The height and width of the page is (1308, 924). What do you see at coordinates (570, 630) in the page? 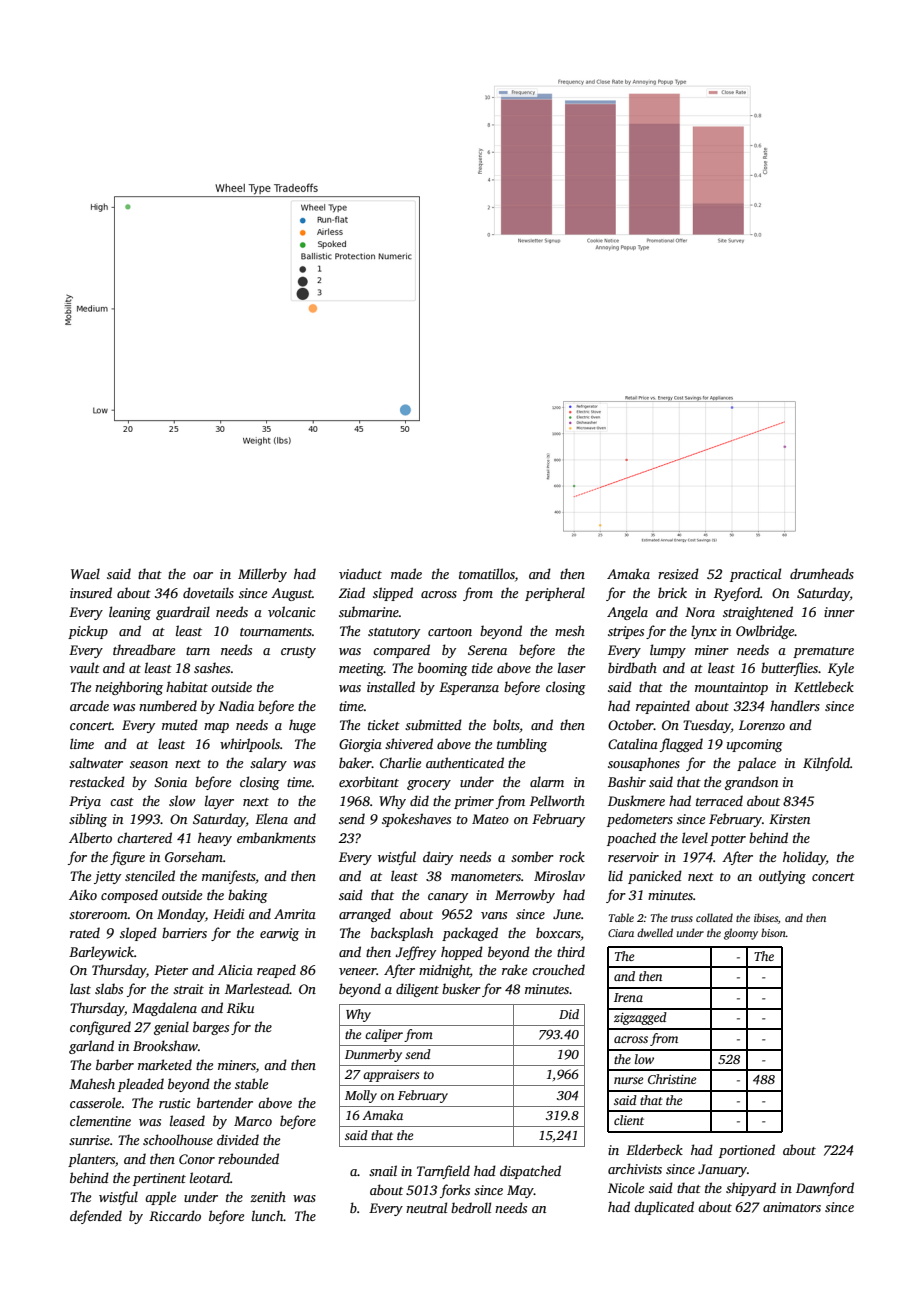
I see `mesh` at bounding box center [570, 630].
